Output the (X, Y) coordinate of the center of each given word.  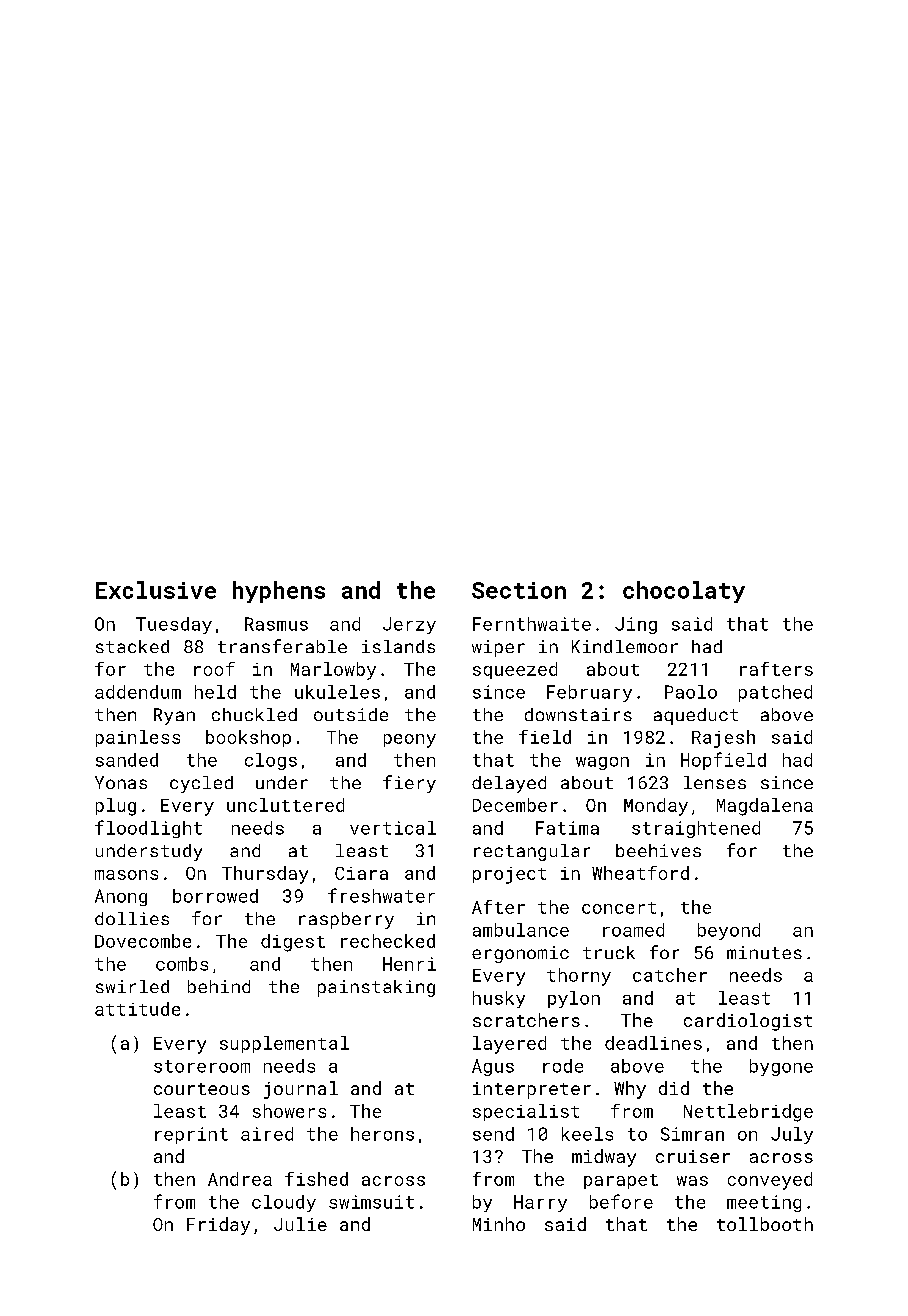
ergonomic (520, 954)
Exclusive (156, 590)
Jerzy (409, 625)
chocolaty (684, 592)
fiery (409, 784)
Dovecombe (143, 941)
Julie (300, 1224)
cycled (201, 784)
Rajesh (723, 739)
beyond (729, 931)
